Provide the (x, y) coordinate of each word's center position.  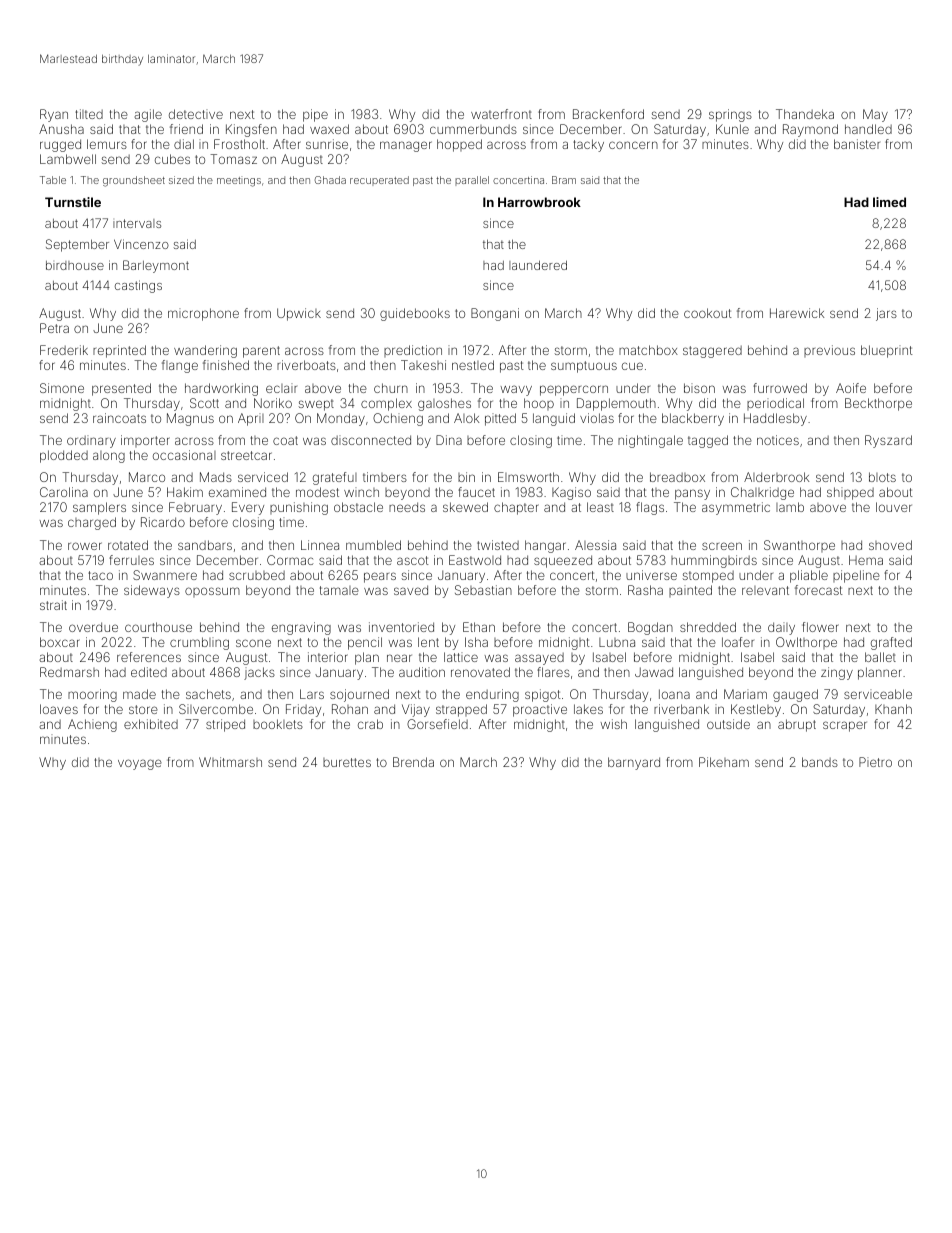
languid (554, 419)
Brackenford (608, 114)
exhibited (151, 724)
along (109, 457)
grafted (891, 643)
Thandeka (805, 114)
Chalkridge (762, 493)
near (399, 658)
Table (53, 180)
